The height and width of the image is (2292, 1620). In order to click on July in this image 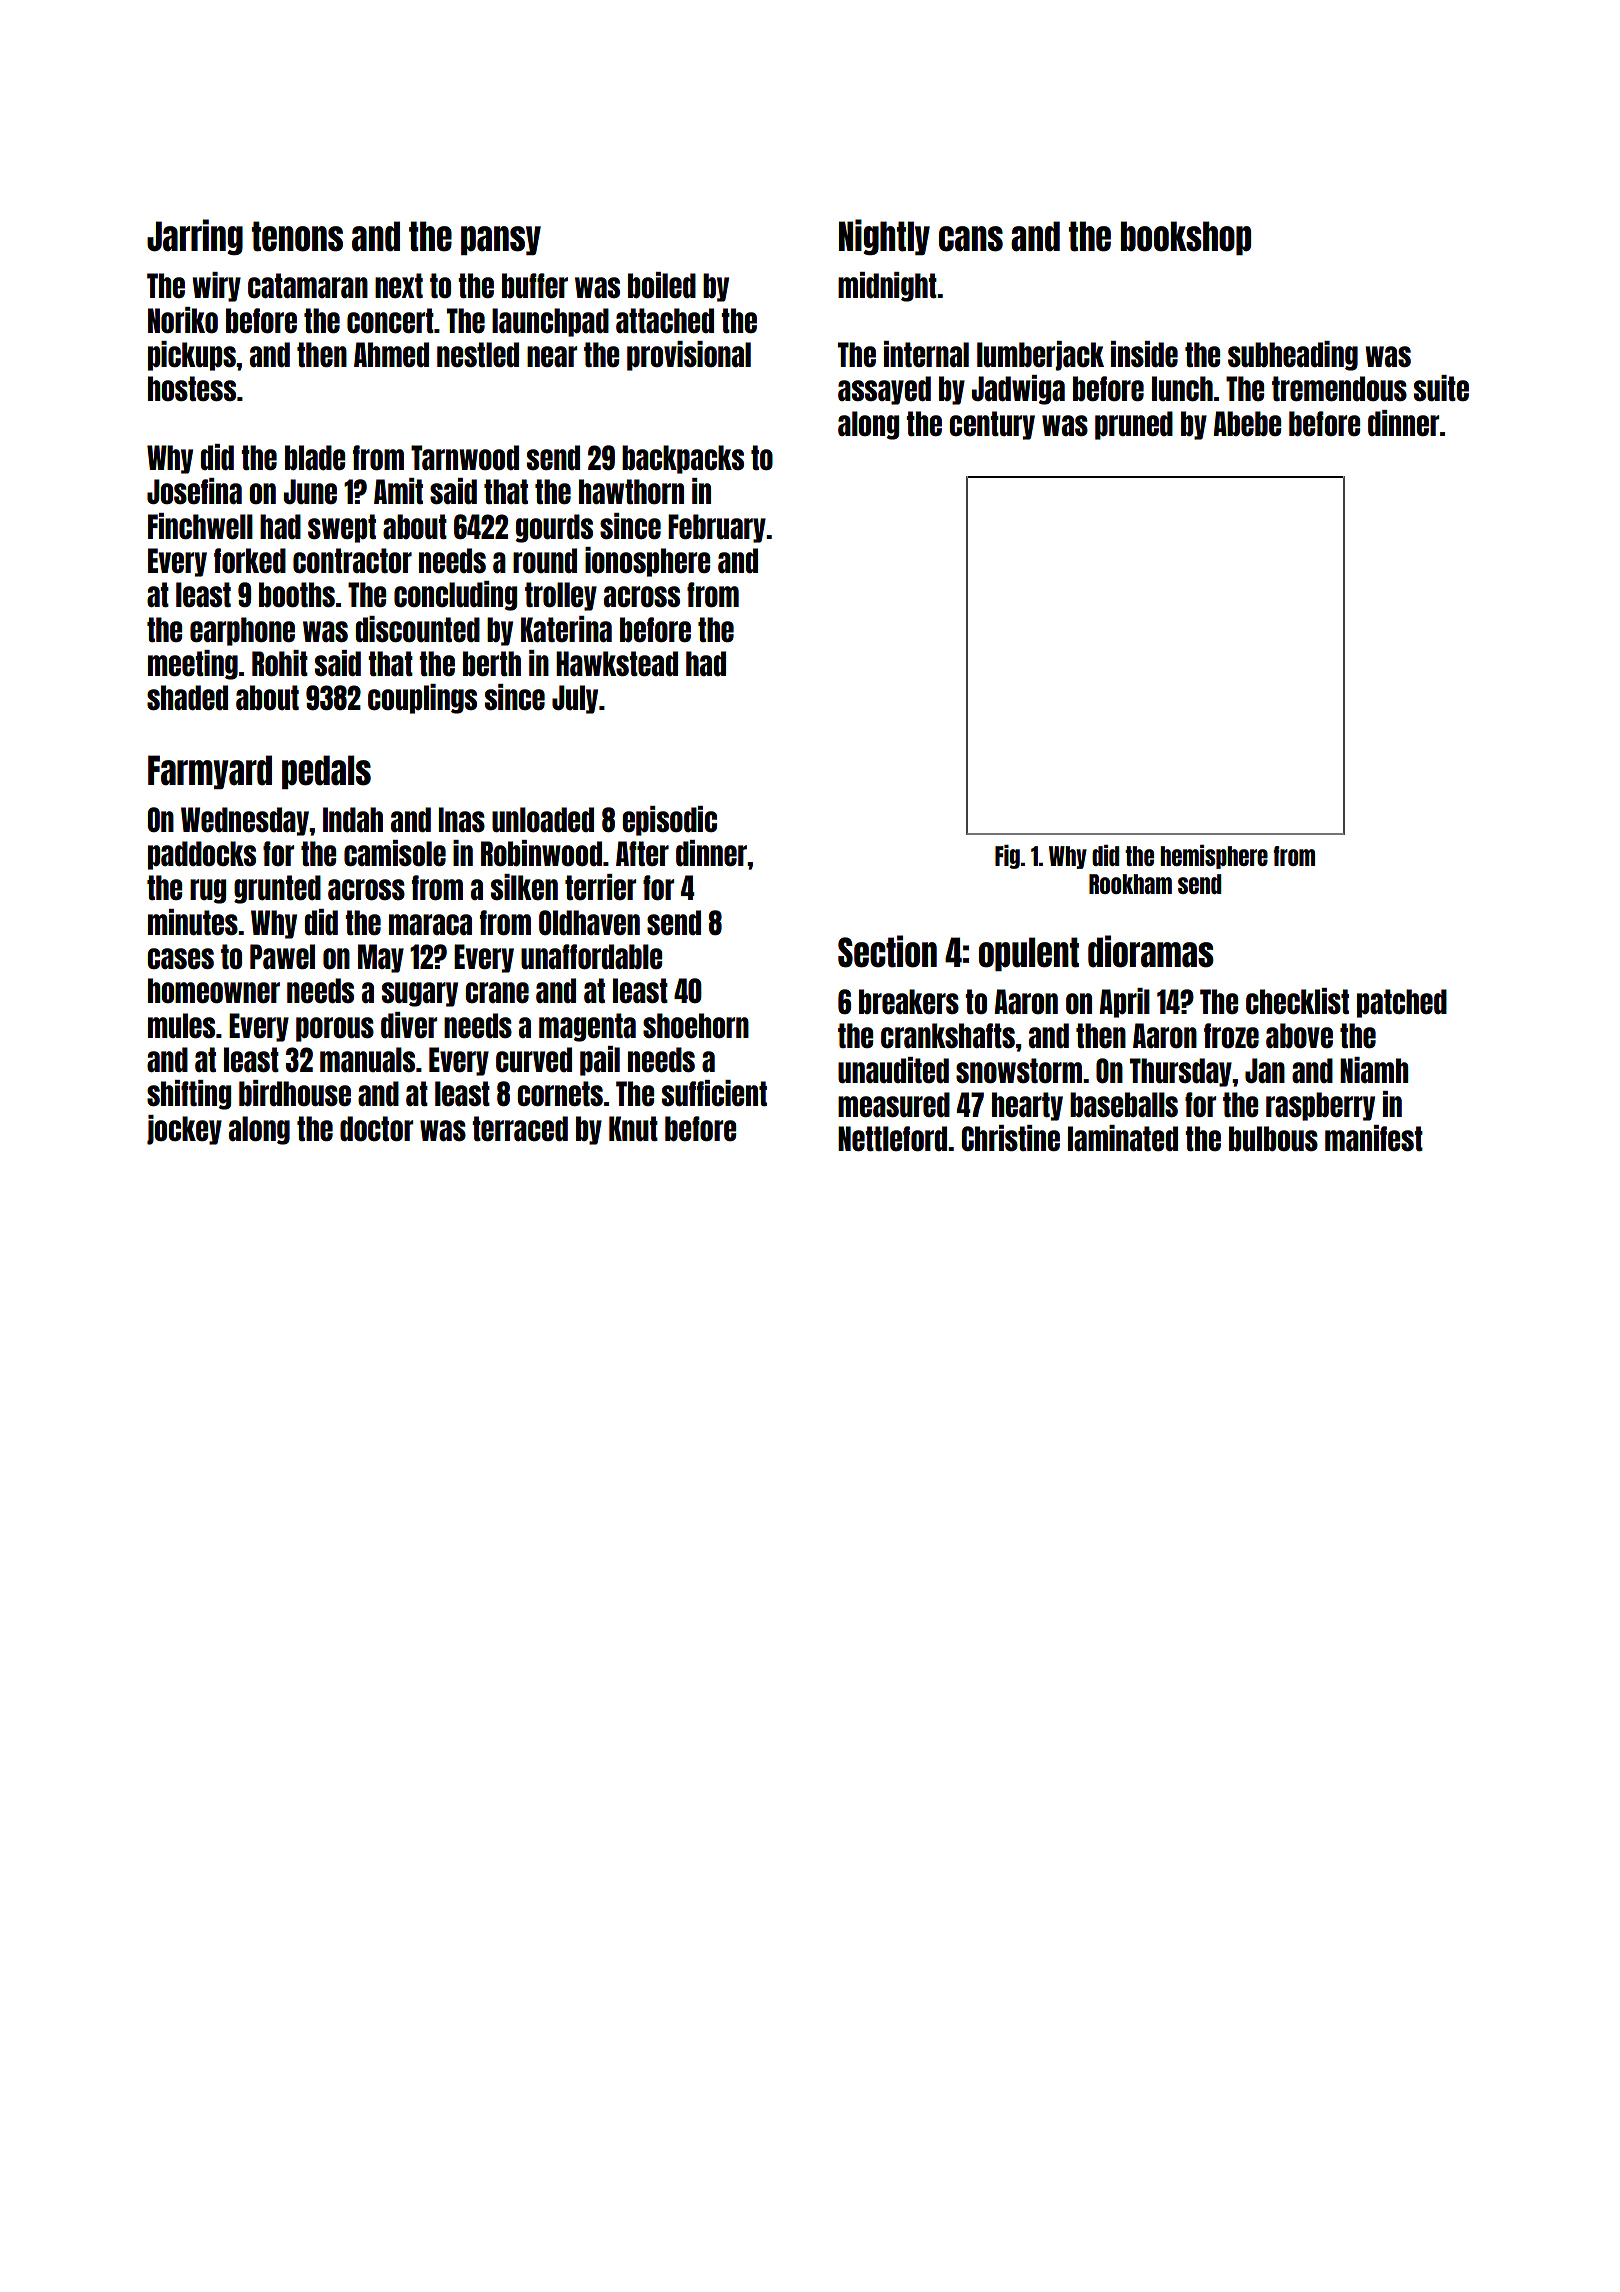, I will do `click(575, 699)`.
